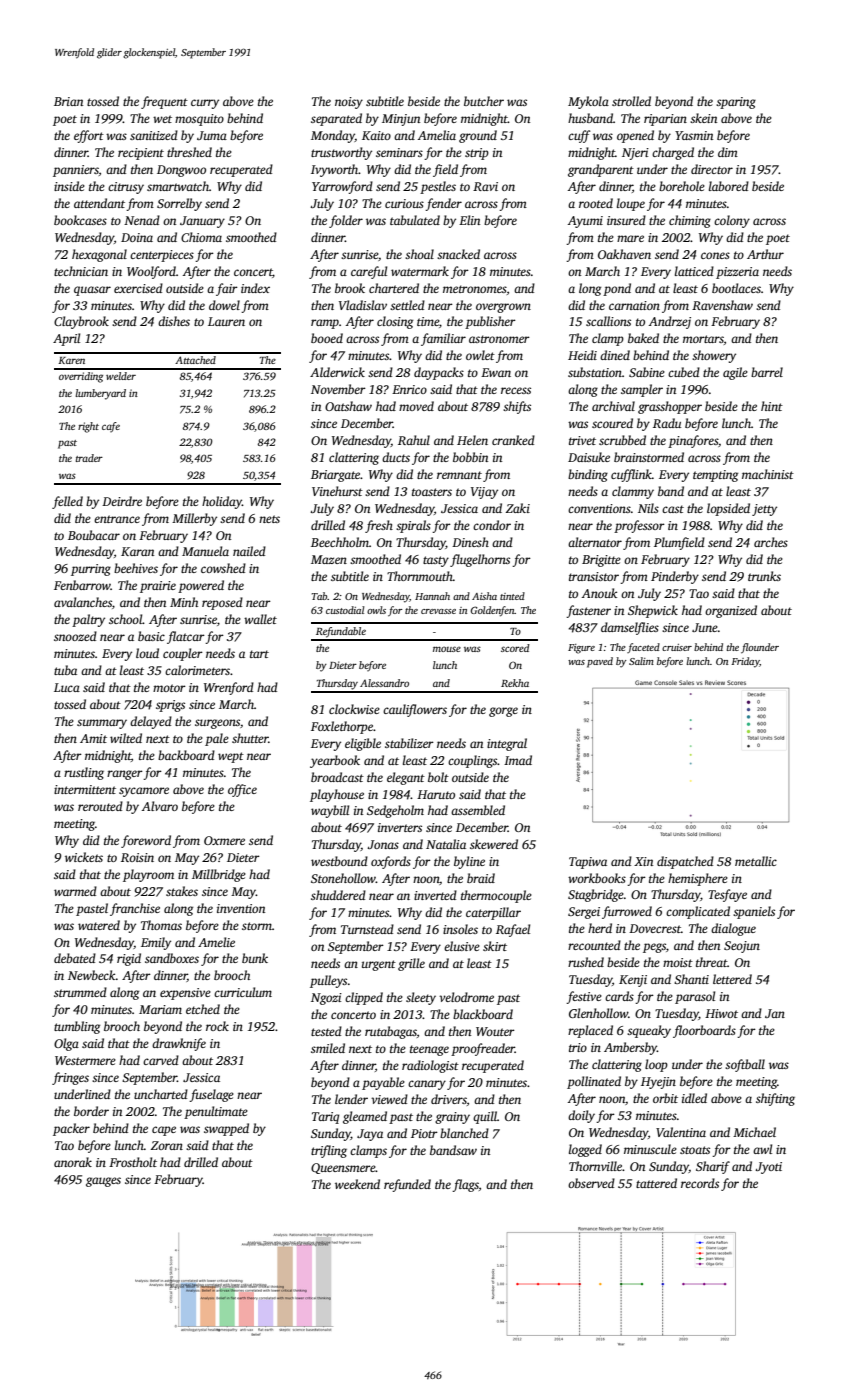  What do you see at coordinates (406, 778) in the screenshot?
I see `elegant` at bounding box center [406, 778].
